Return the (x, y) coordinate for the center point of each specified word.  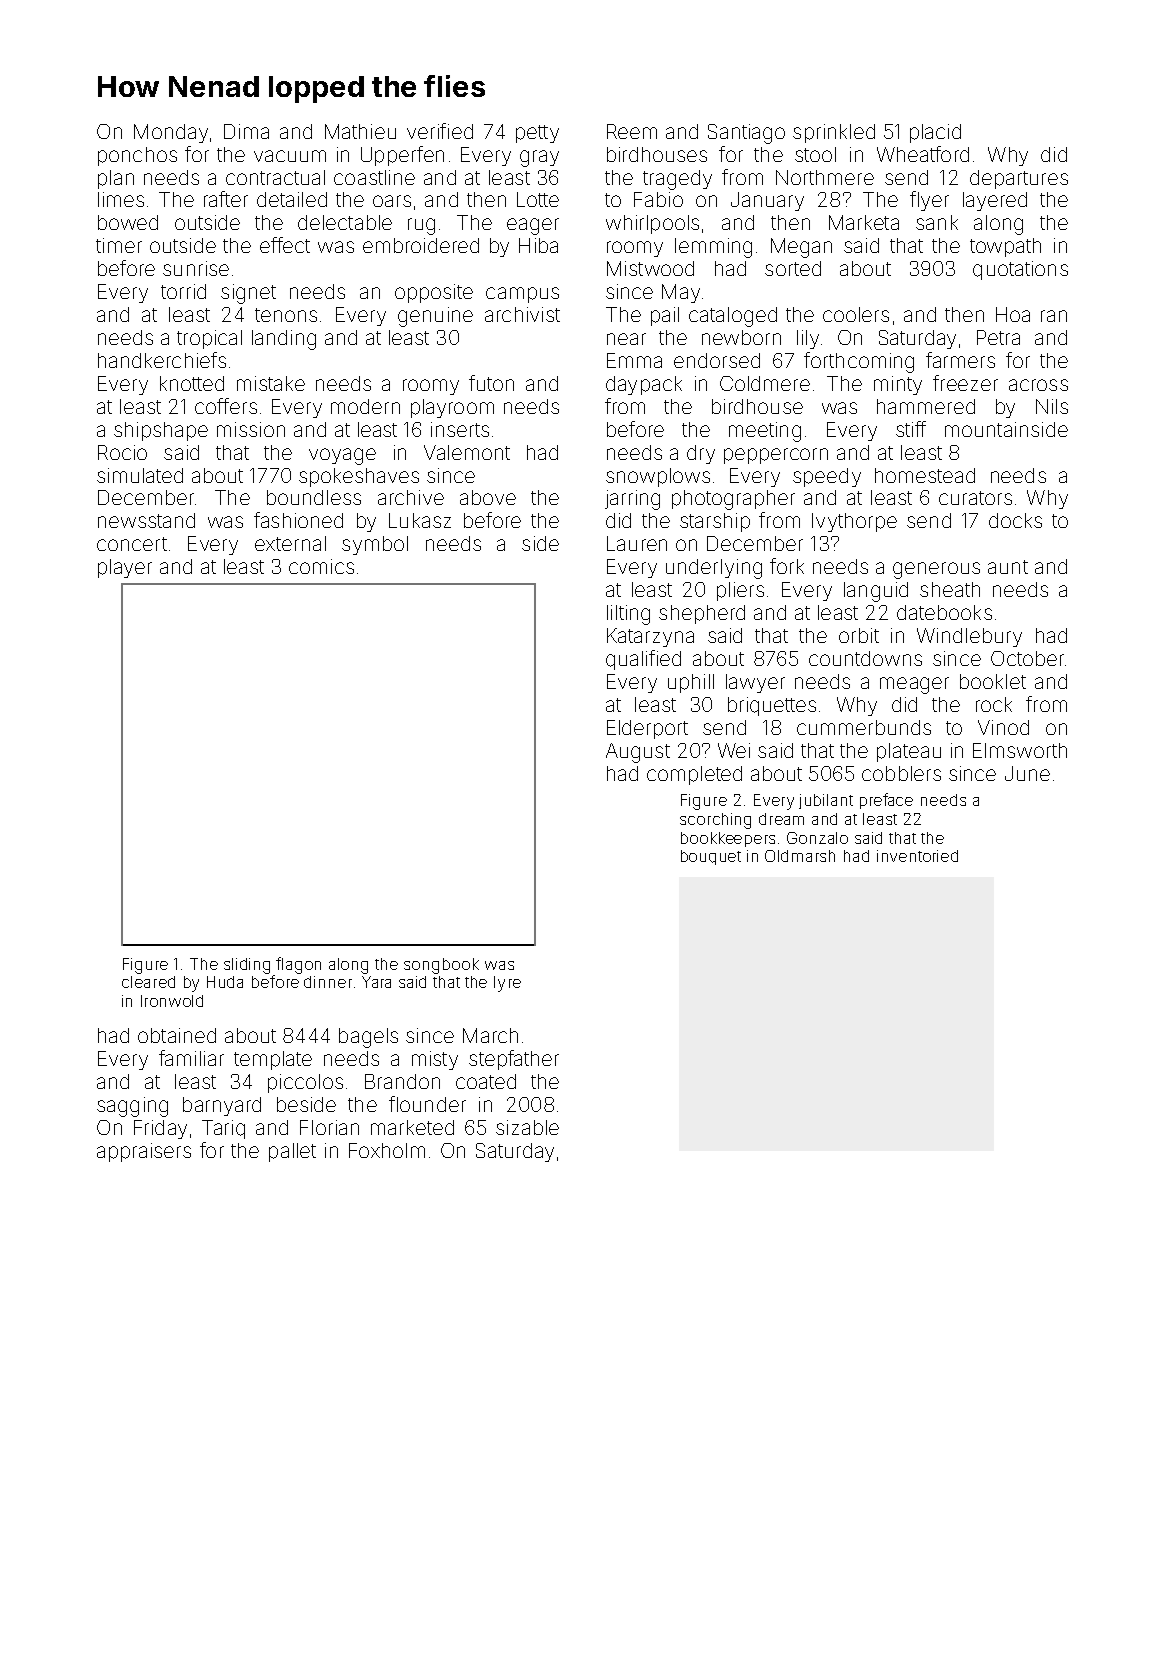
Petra (998, 337)
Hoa (1013, 314)
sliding (247, 966)
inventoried (917, 856)
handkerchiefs (162, 360)
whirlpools (652, 224)
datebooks (944, 612)
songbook (441, 966)
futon (491, 383)
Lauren (637, 543)
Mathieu (360, 131)
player (125, 568)
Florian (329, 1127)
